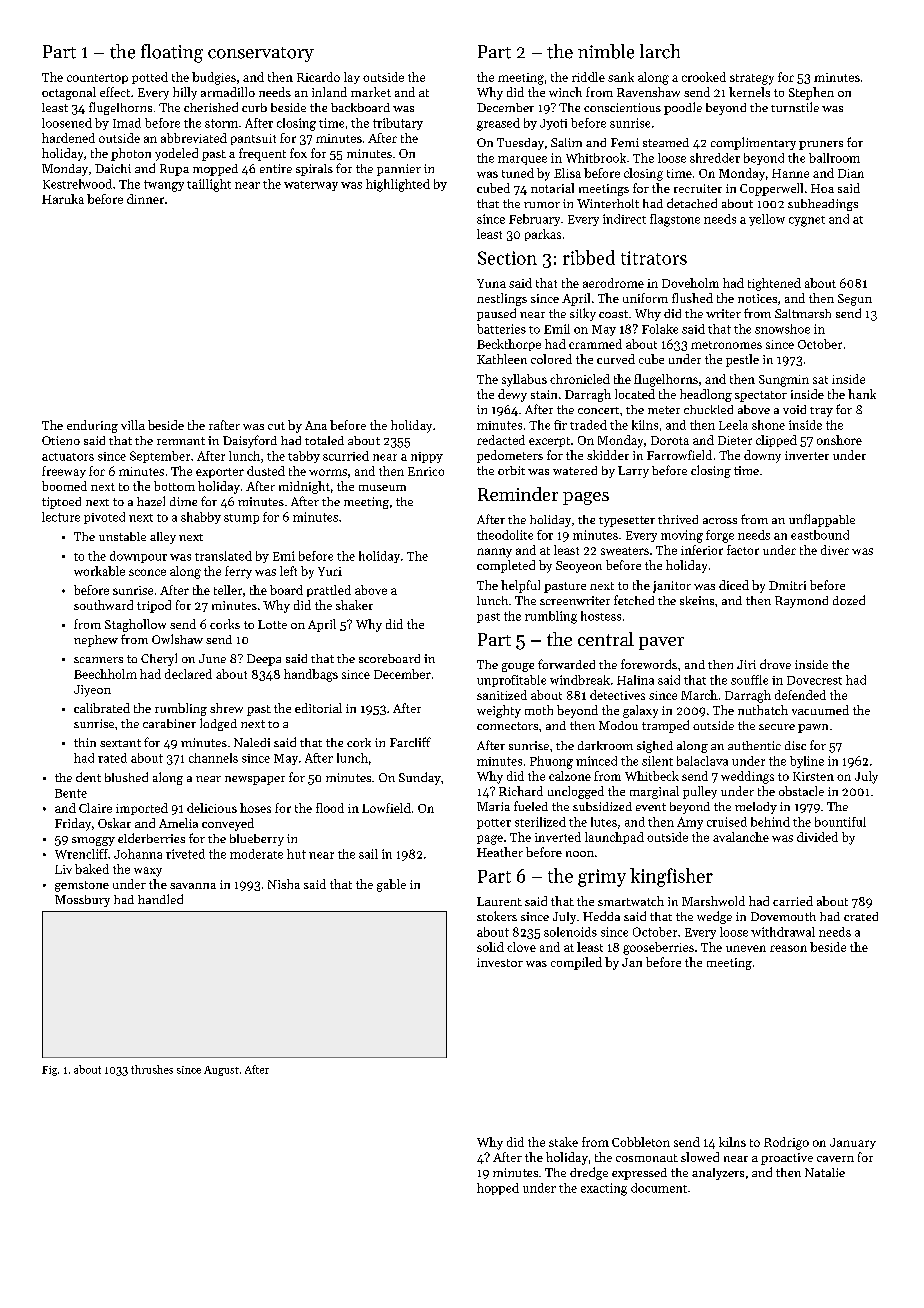 This page has width=924, height=1308. I want to click on shaker, so click(354, 605).
